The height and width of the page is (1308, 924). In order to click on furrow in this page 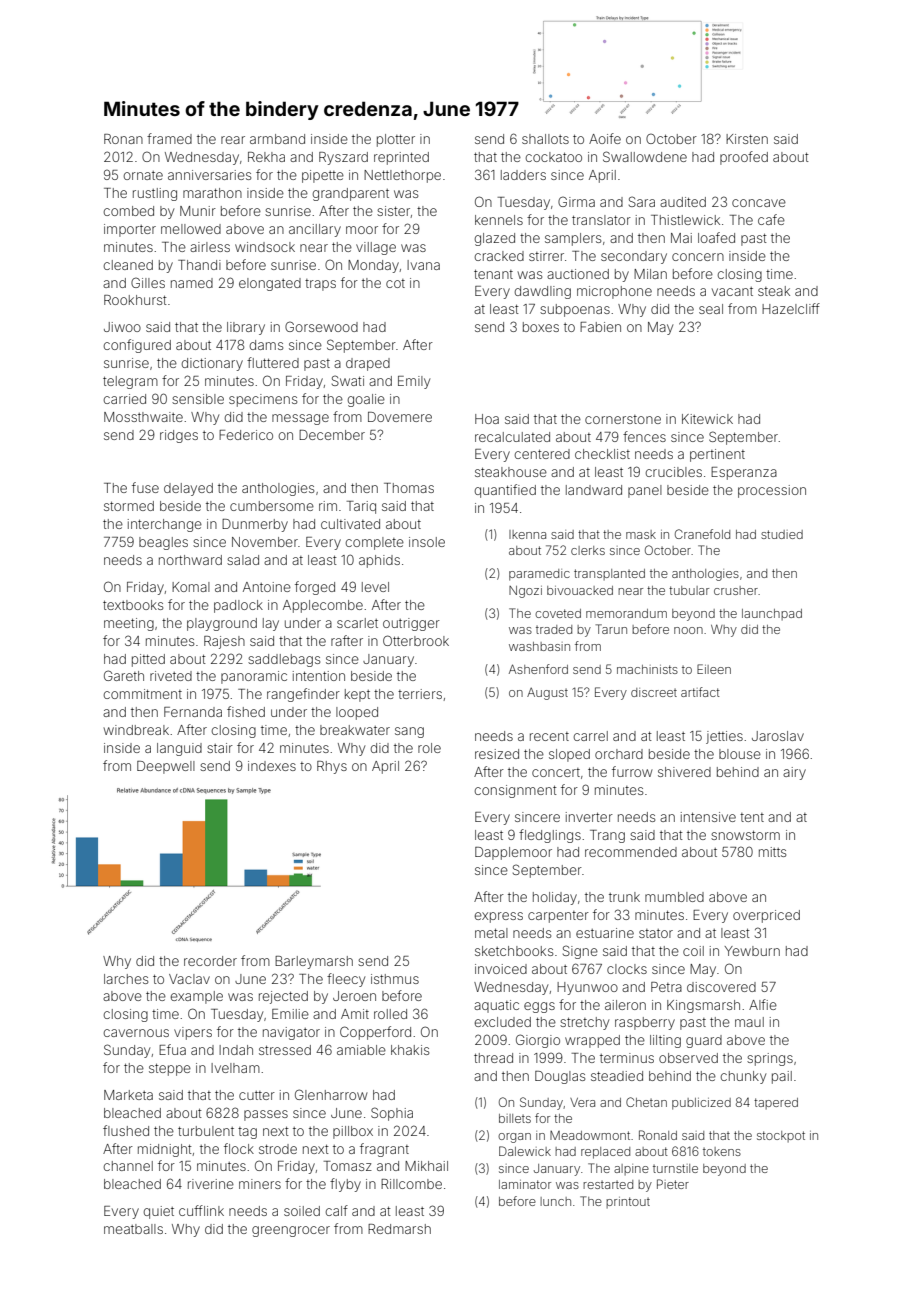, I will do `click(632, 771)`.
